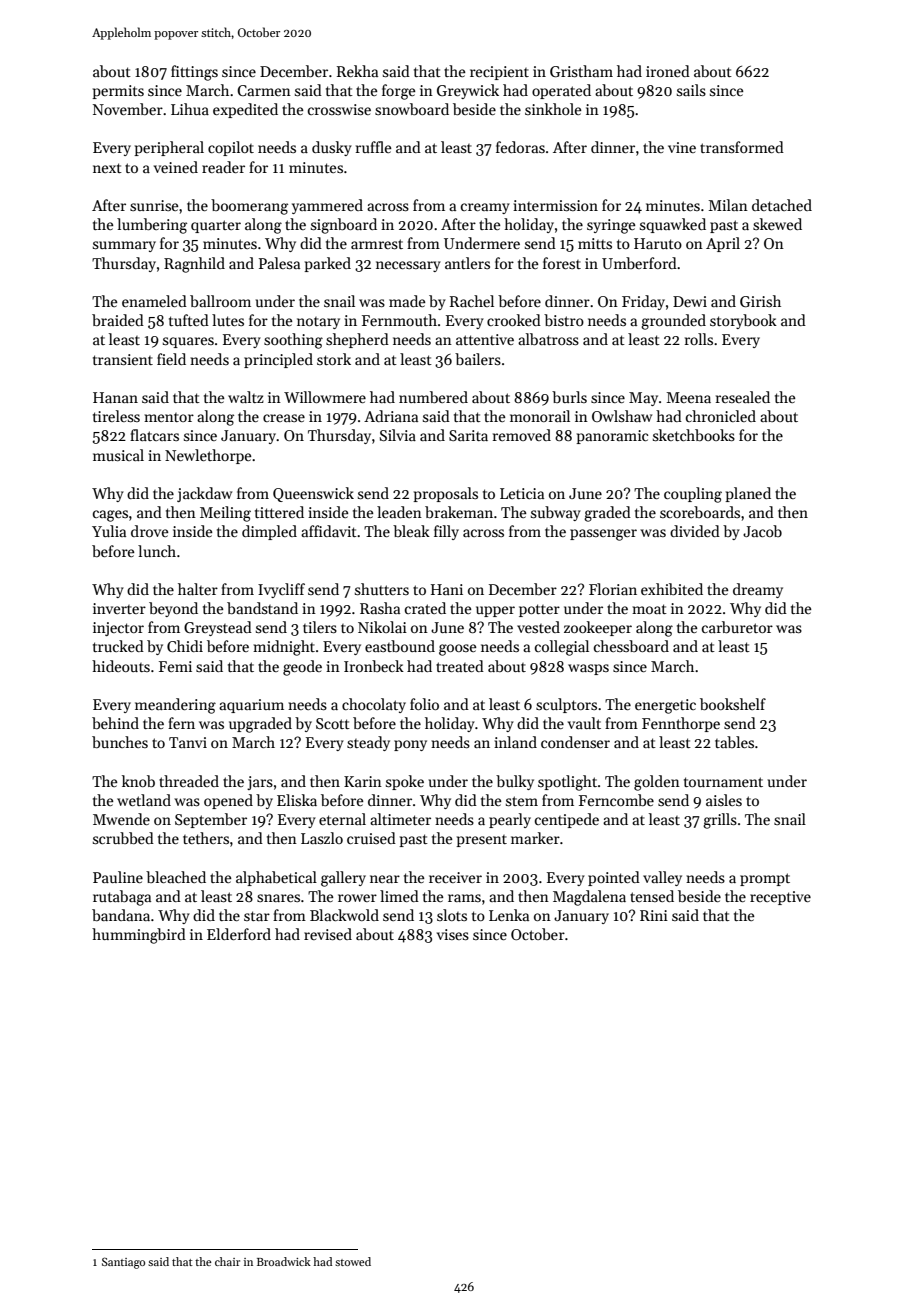  What do you see at coordinates (169, 148) in the screenshot?
I see `peripheral` at bounding box center [169, 148].
